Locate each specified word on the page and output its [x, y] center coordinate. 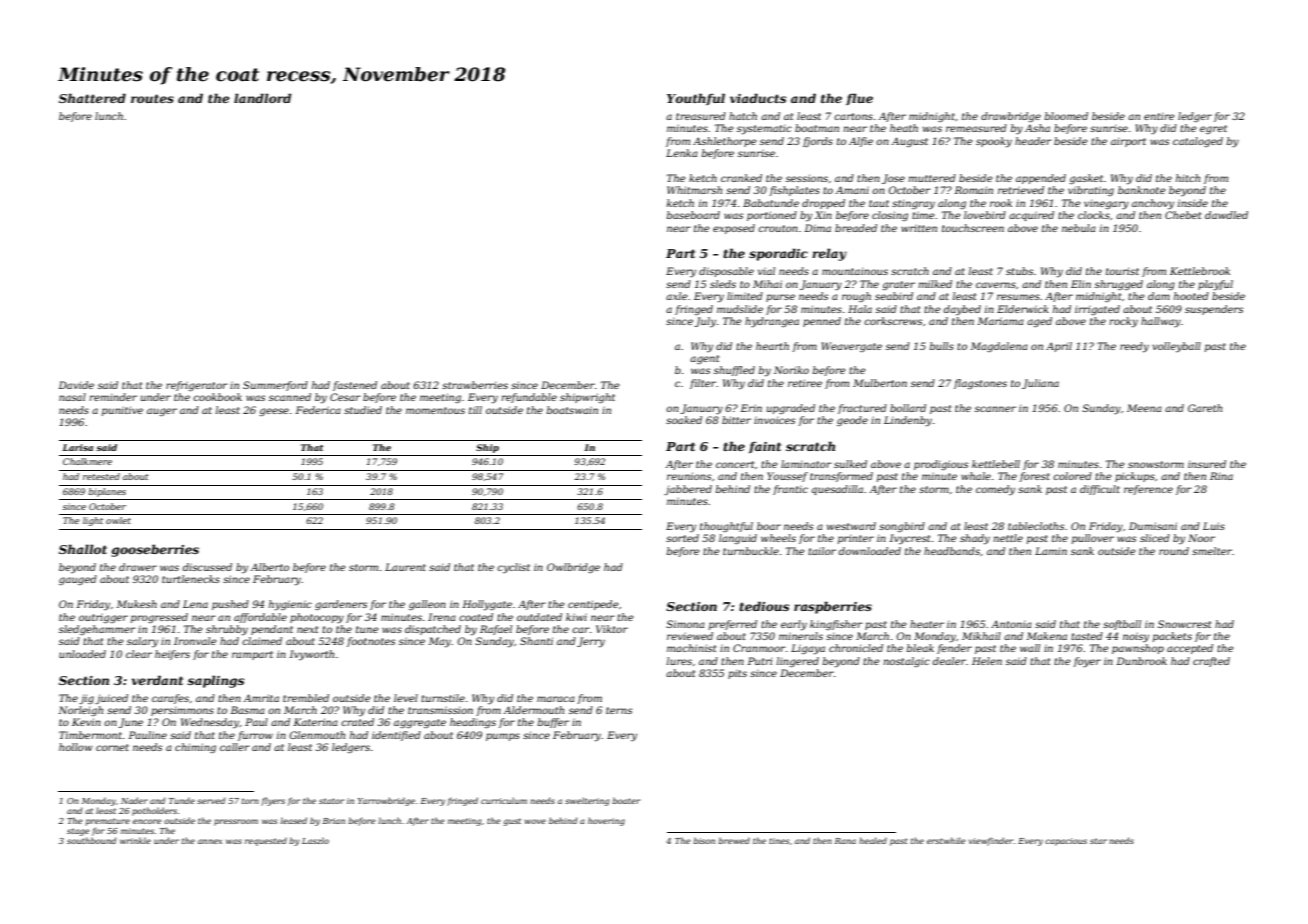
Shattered [92, 98]
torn [250, 801]
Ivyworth [311, 655]
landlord [262, 98]
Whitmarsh [694, 190]
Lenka [682, 153]
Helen [987, 661]
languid [738, 539]
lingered [798, 662]
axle [676, 296]
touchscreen [973, 228]
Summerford [275, 386]
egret [1213, 129]
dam [1159, 296]
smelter [1212, 551]
